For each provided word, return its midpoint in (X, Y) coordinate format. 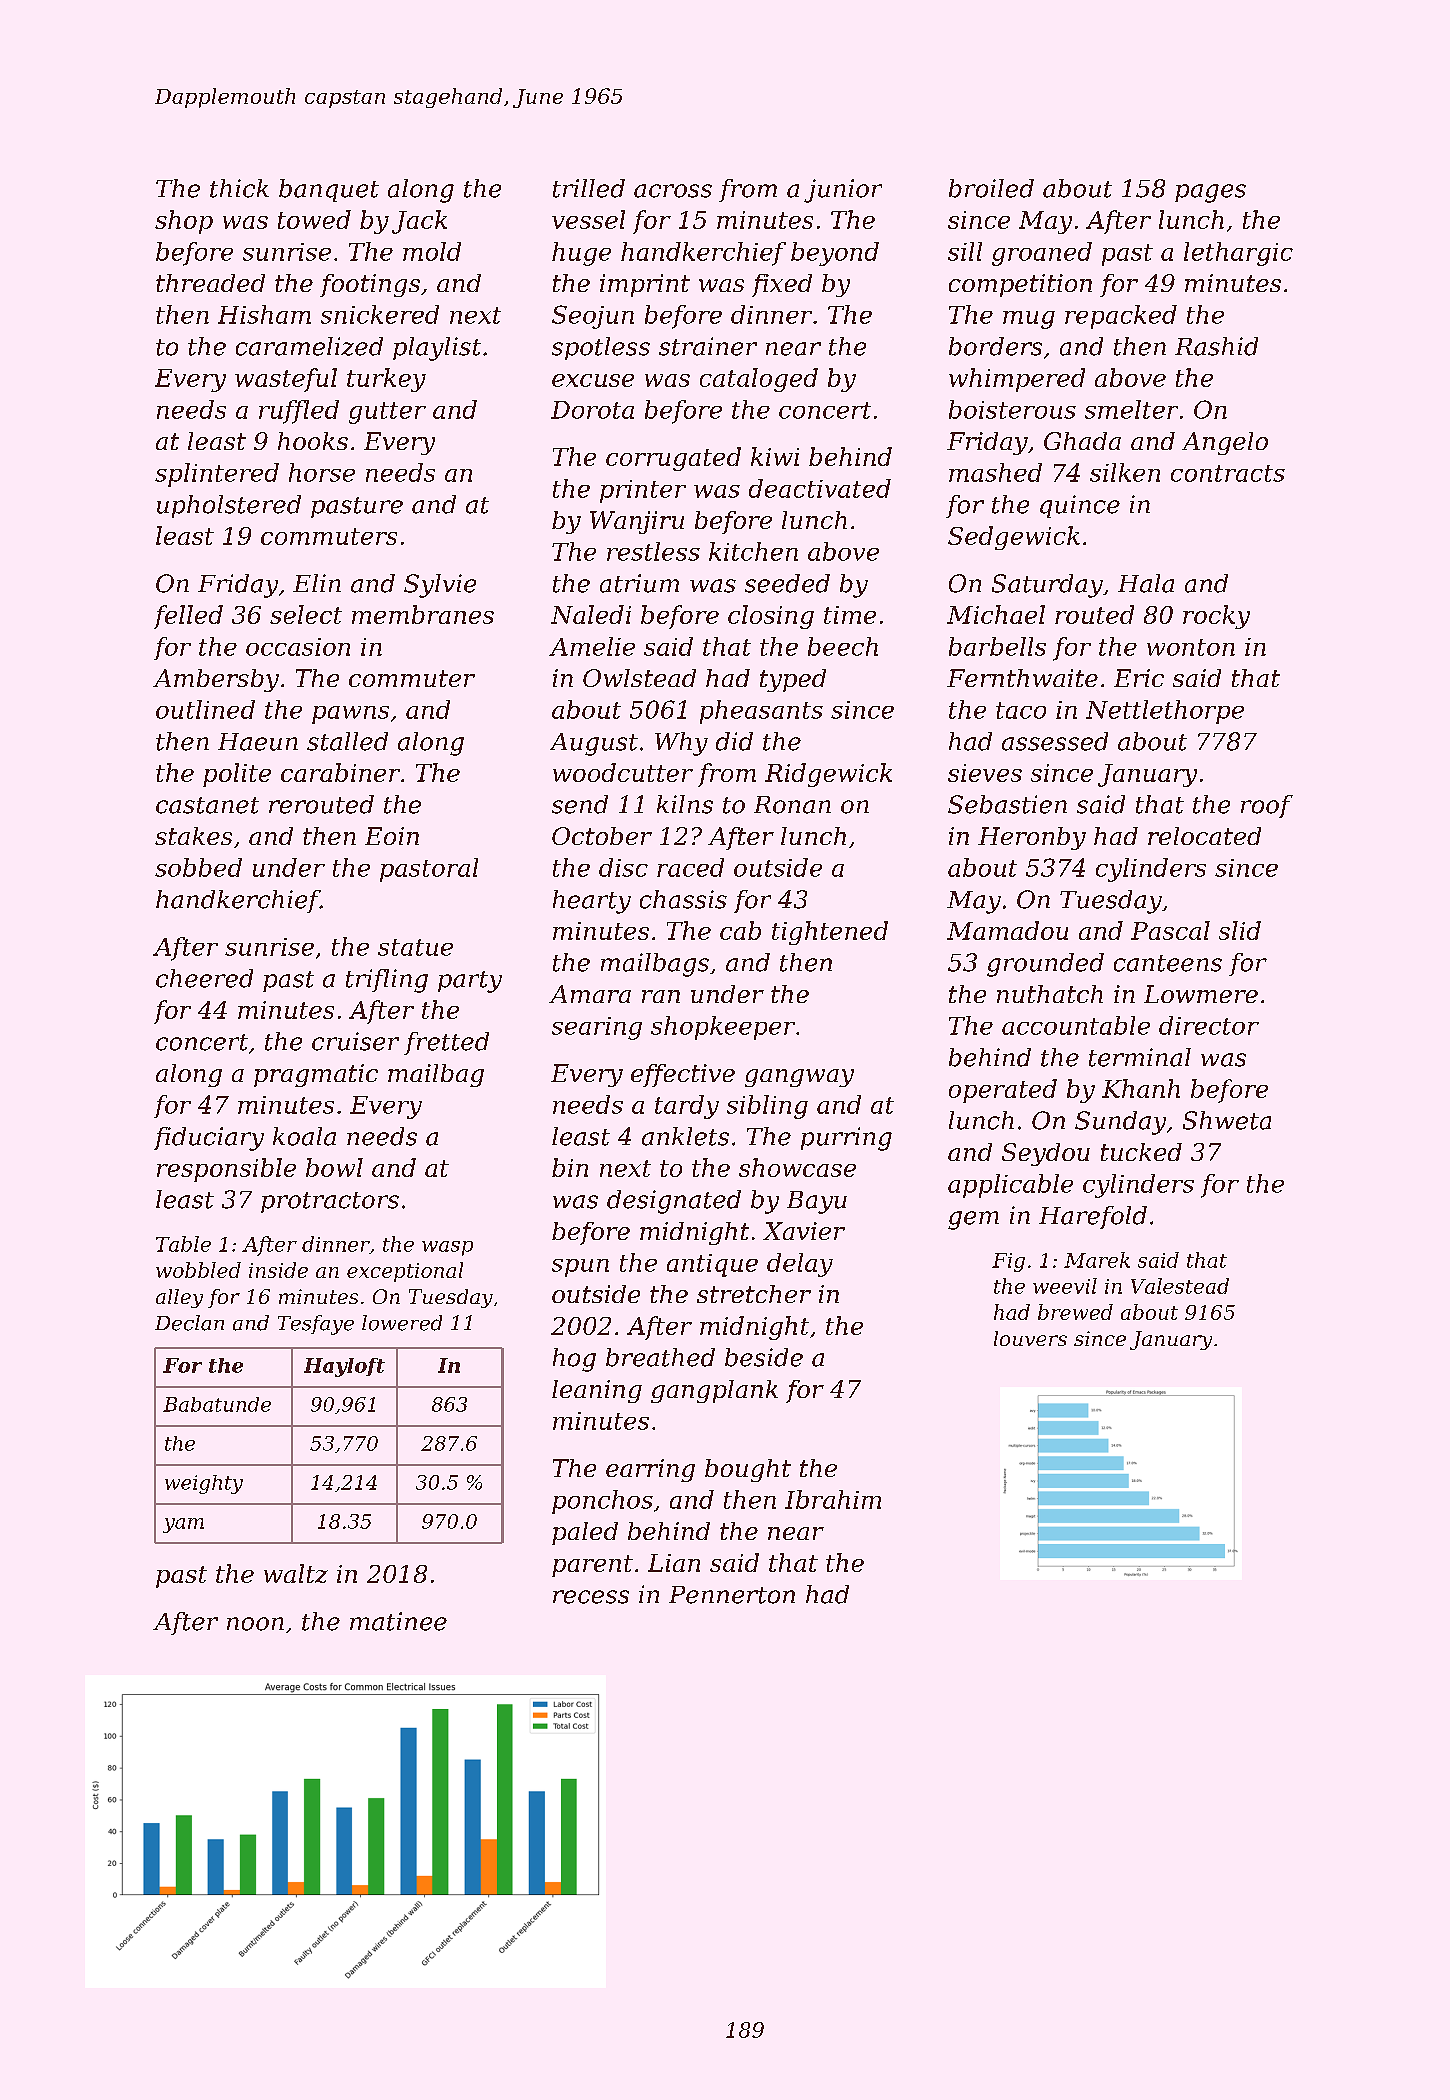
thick (239, 188)
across (673, 191)
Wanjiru (637, 522)
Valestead (1180, 1286)
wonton (1191, 647)
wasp (447, 1248)
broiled (991, 188)
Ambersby (216, 680)
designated (674, 1202)
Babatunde (217, 1404)
